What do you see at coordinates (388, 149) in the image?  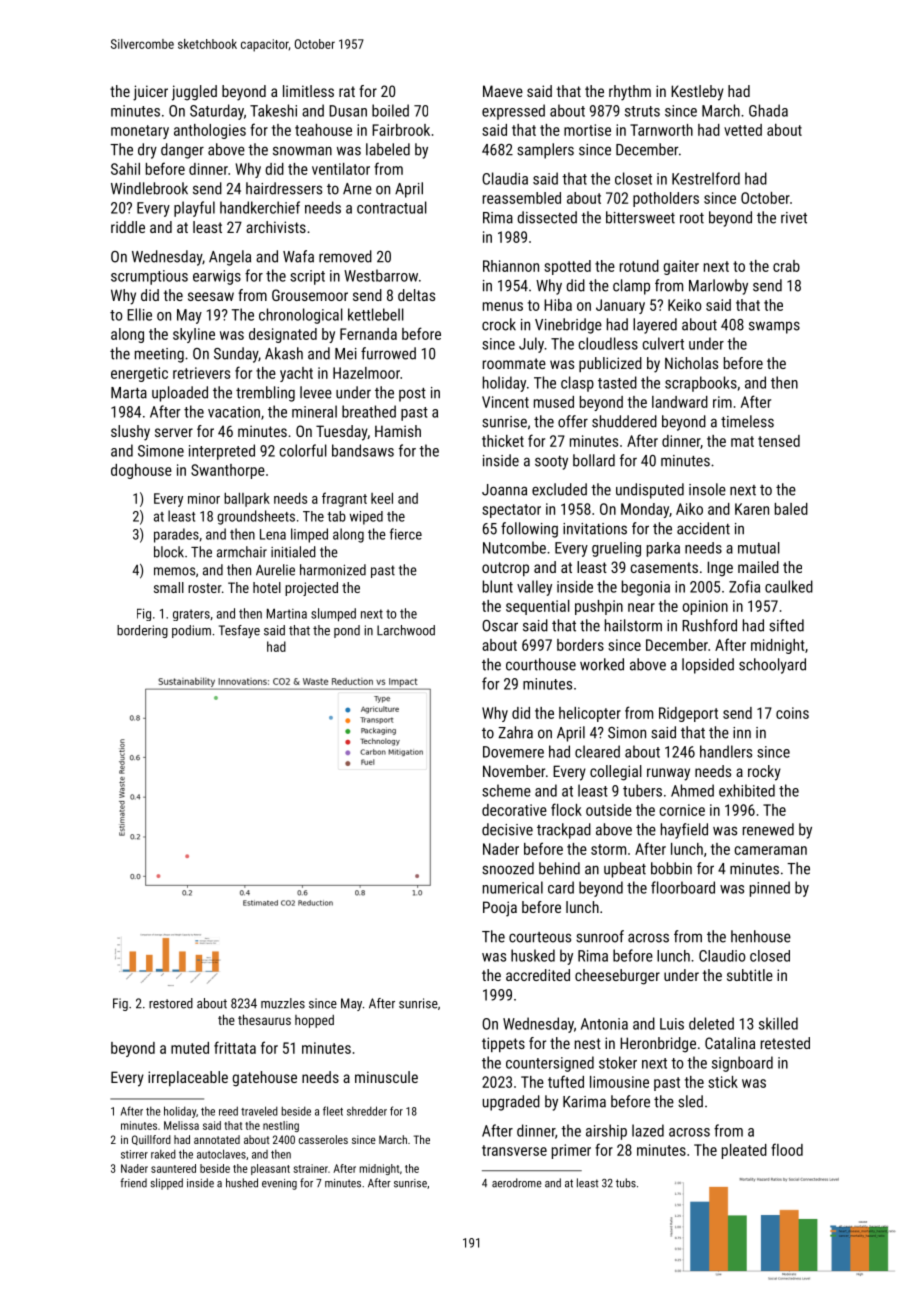 I see `labeled` at bounding box center [388, 149].
